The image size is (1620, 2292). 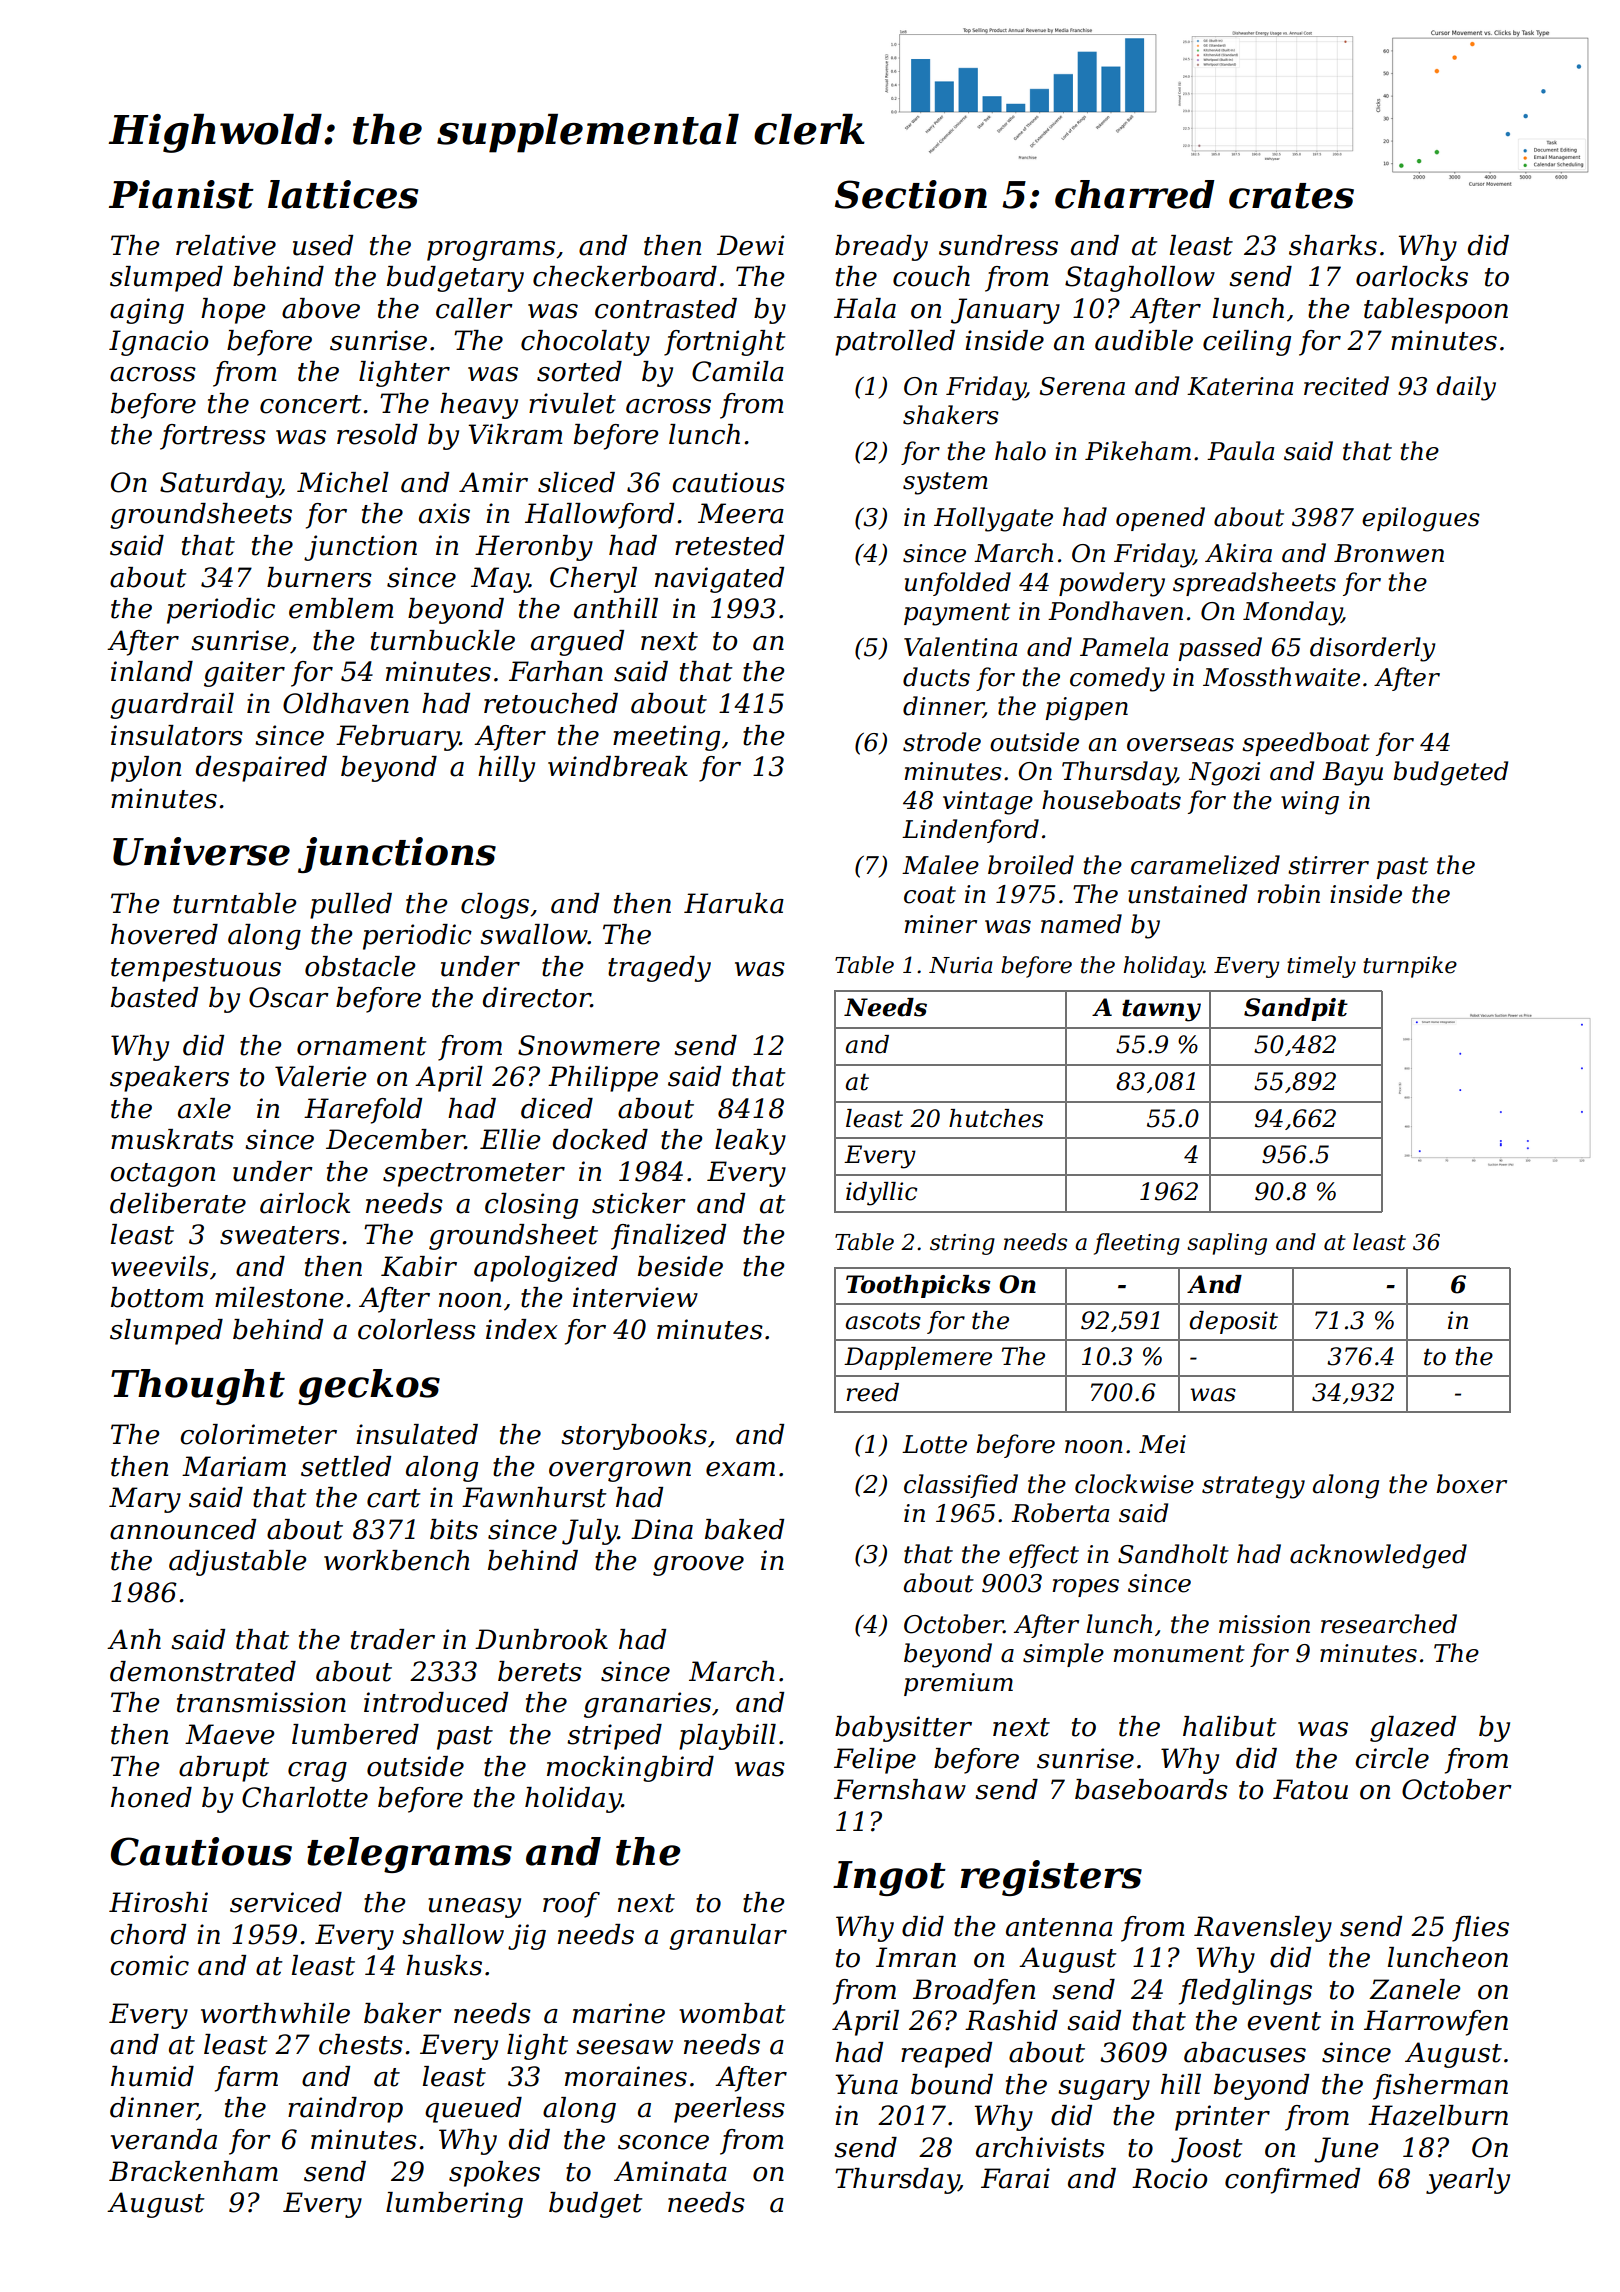 What do you see at coordinates (1207, 2150) in the page?
I see `Joost` at bounding box center [1207, 2150].
